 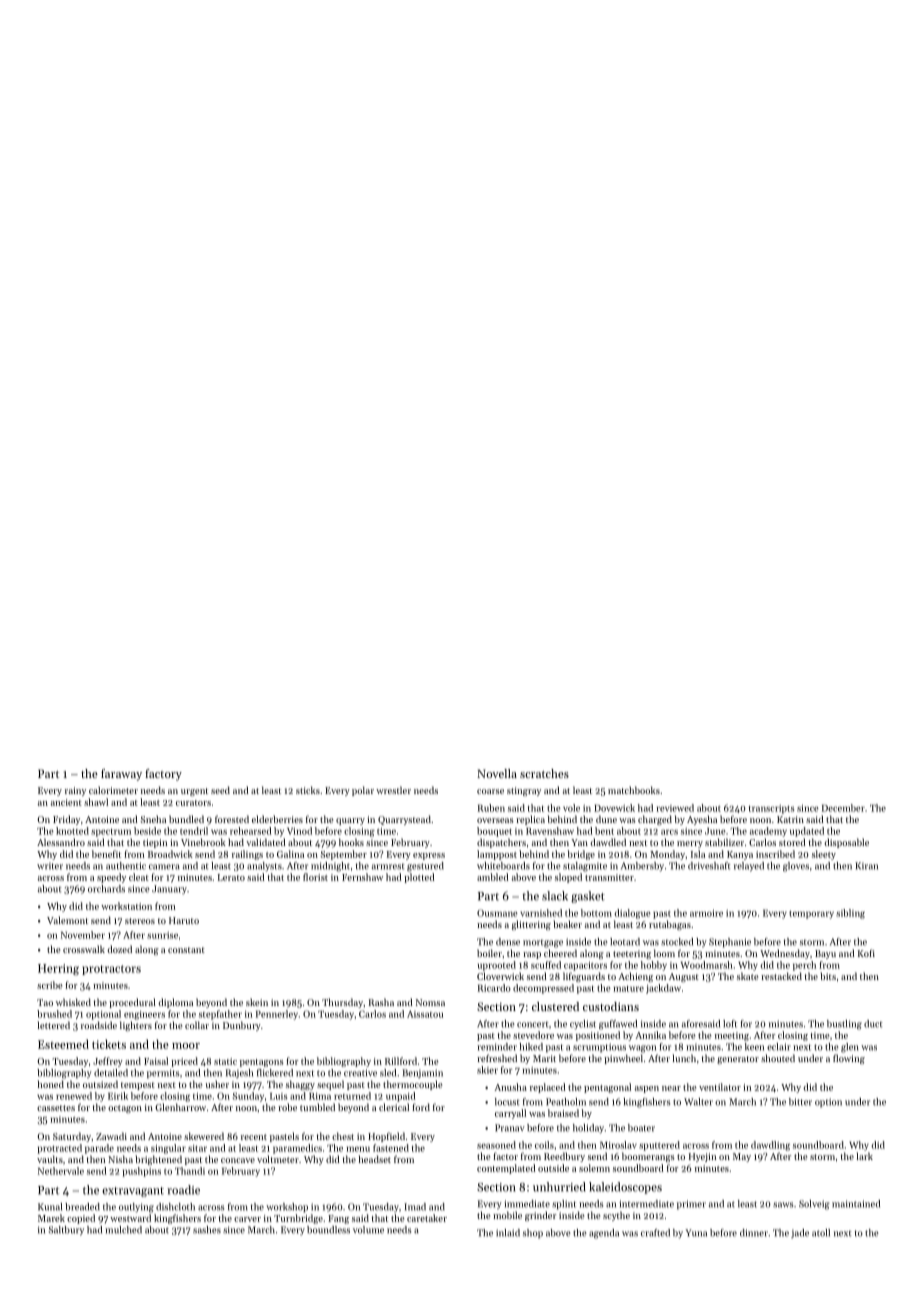 I want to click on Katrin, so click(x=790, y=819).
